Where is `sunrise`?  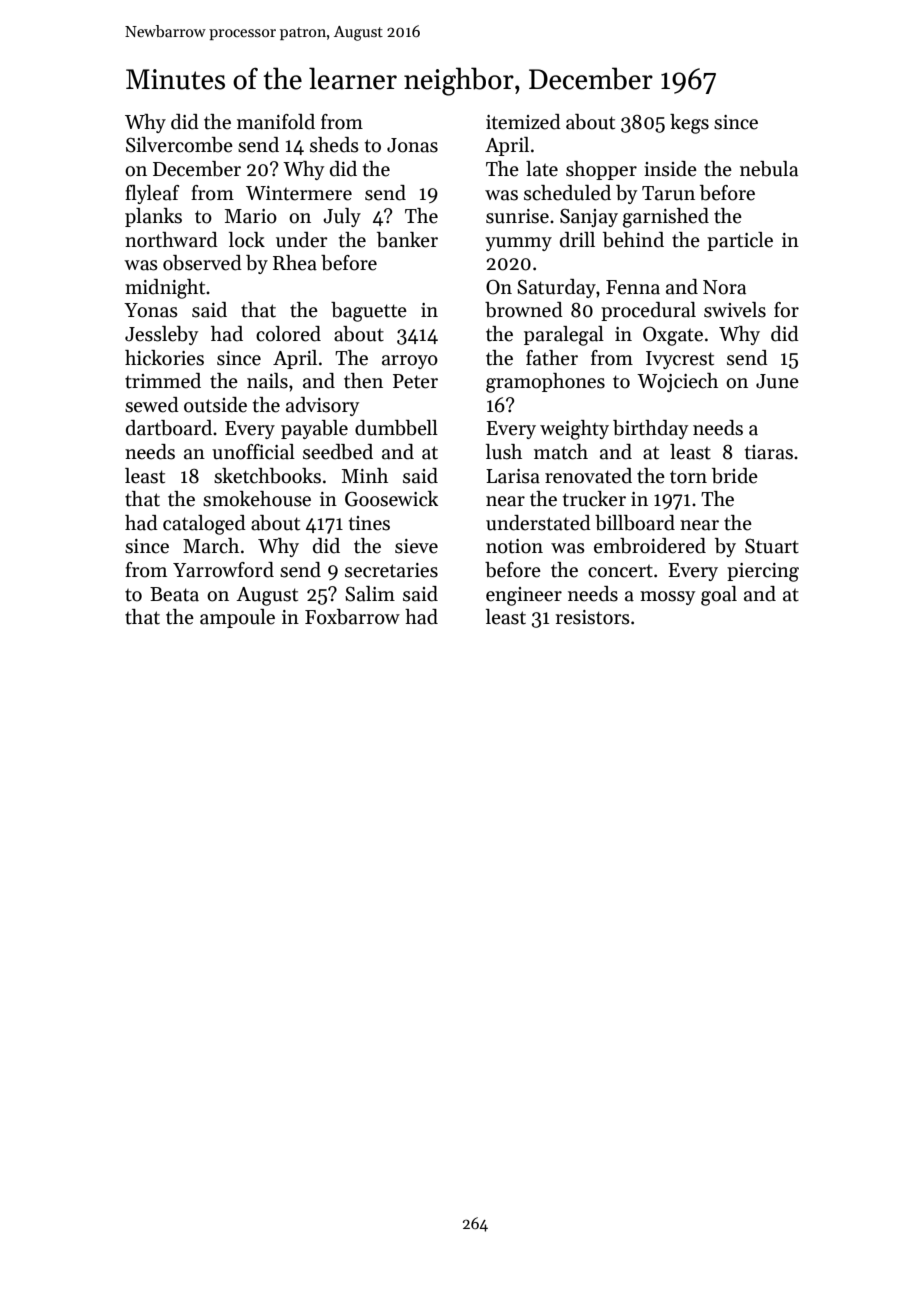 sunrise is located at coordinates (517, 216).
